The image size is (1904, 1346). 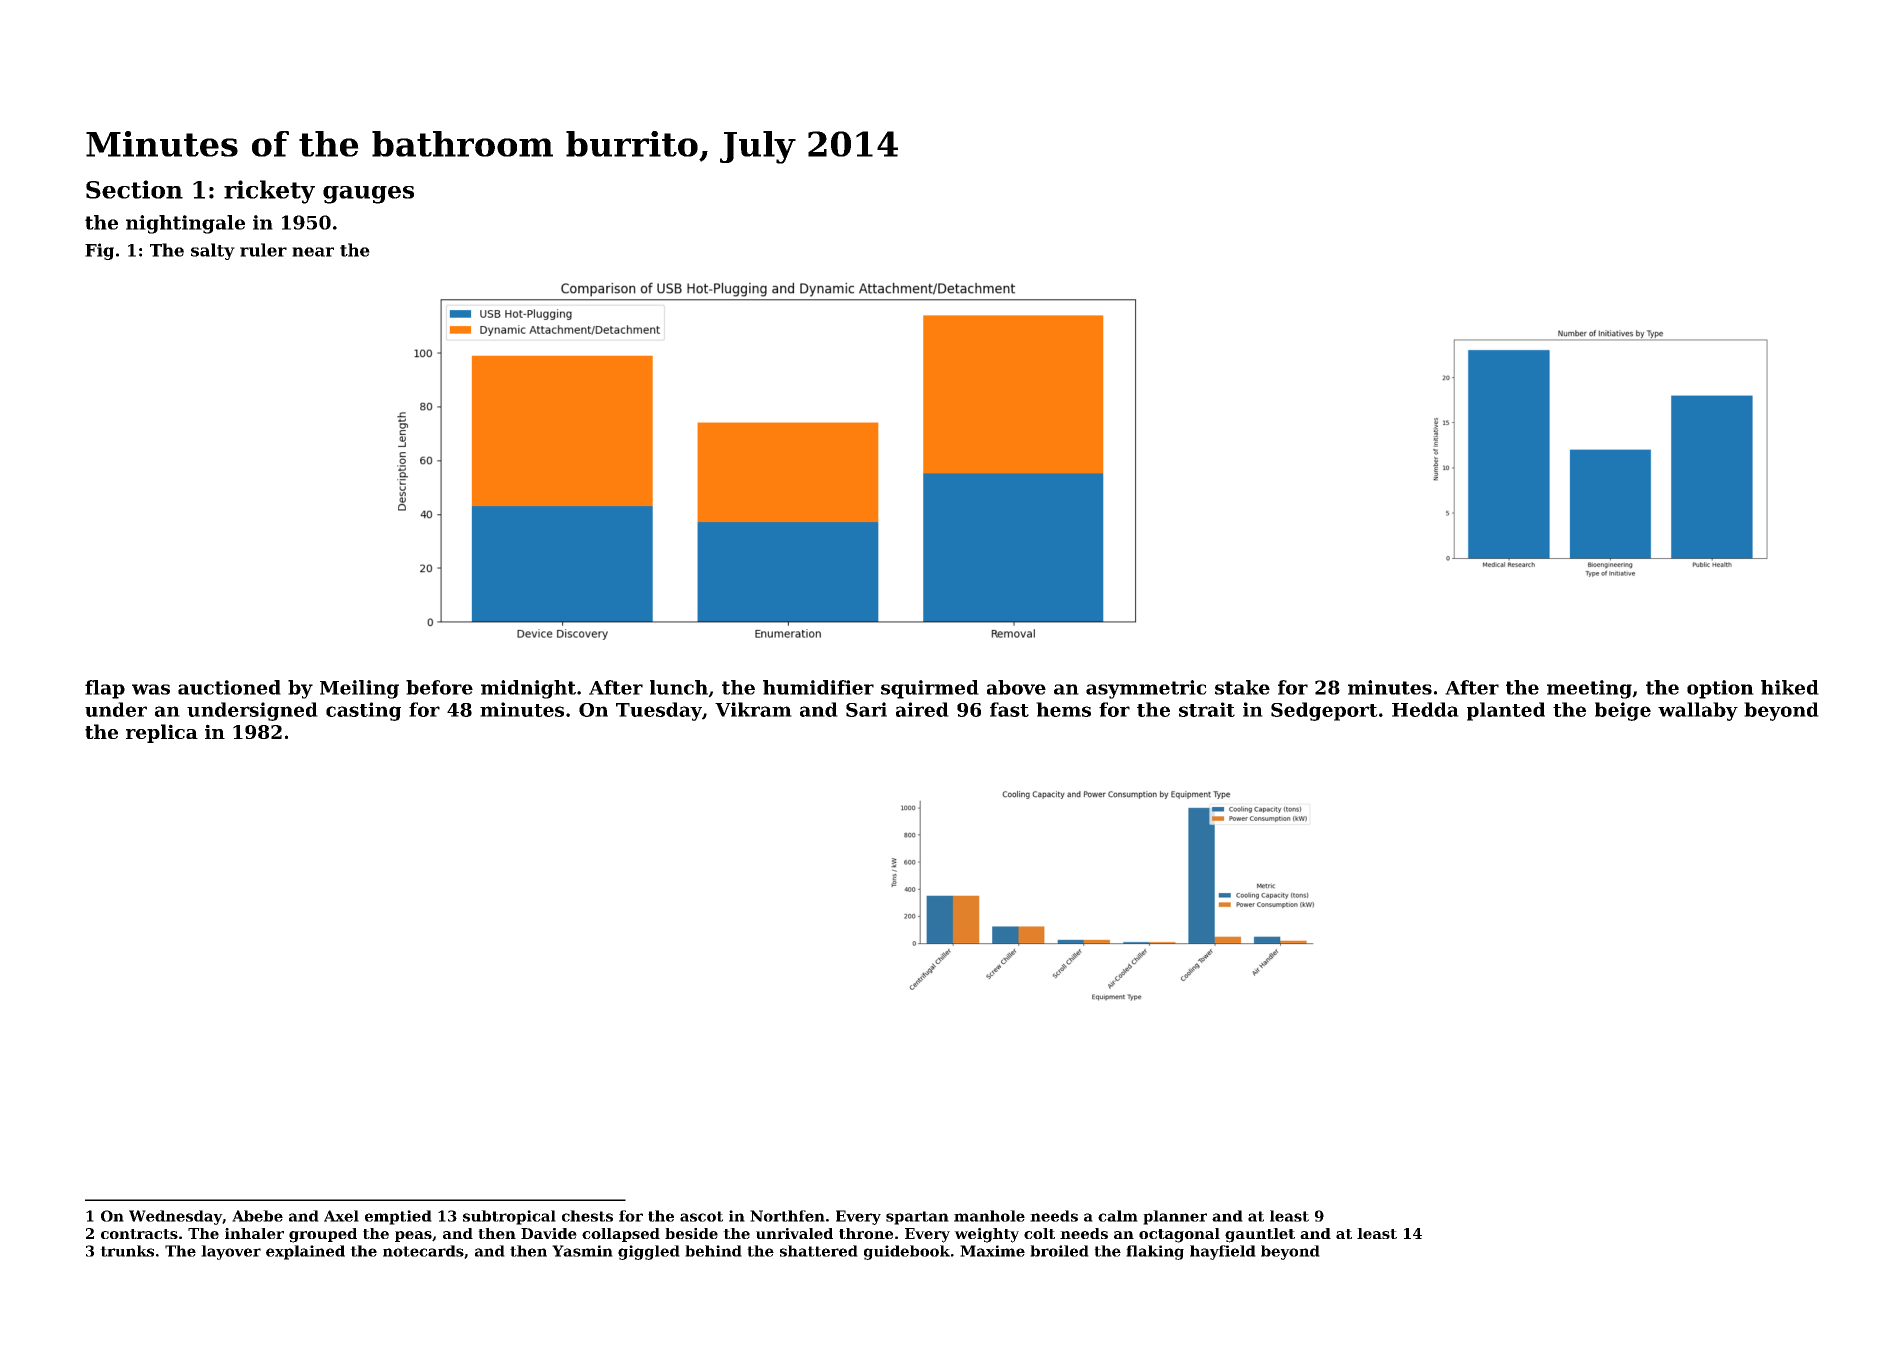 What do you see at coordinates (1118, 1216) in the document?
I see `calm` at bounding box center [1118, 1216].
